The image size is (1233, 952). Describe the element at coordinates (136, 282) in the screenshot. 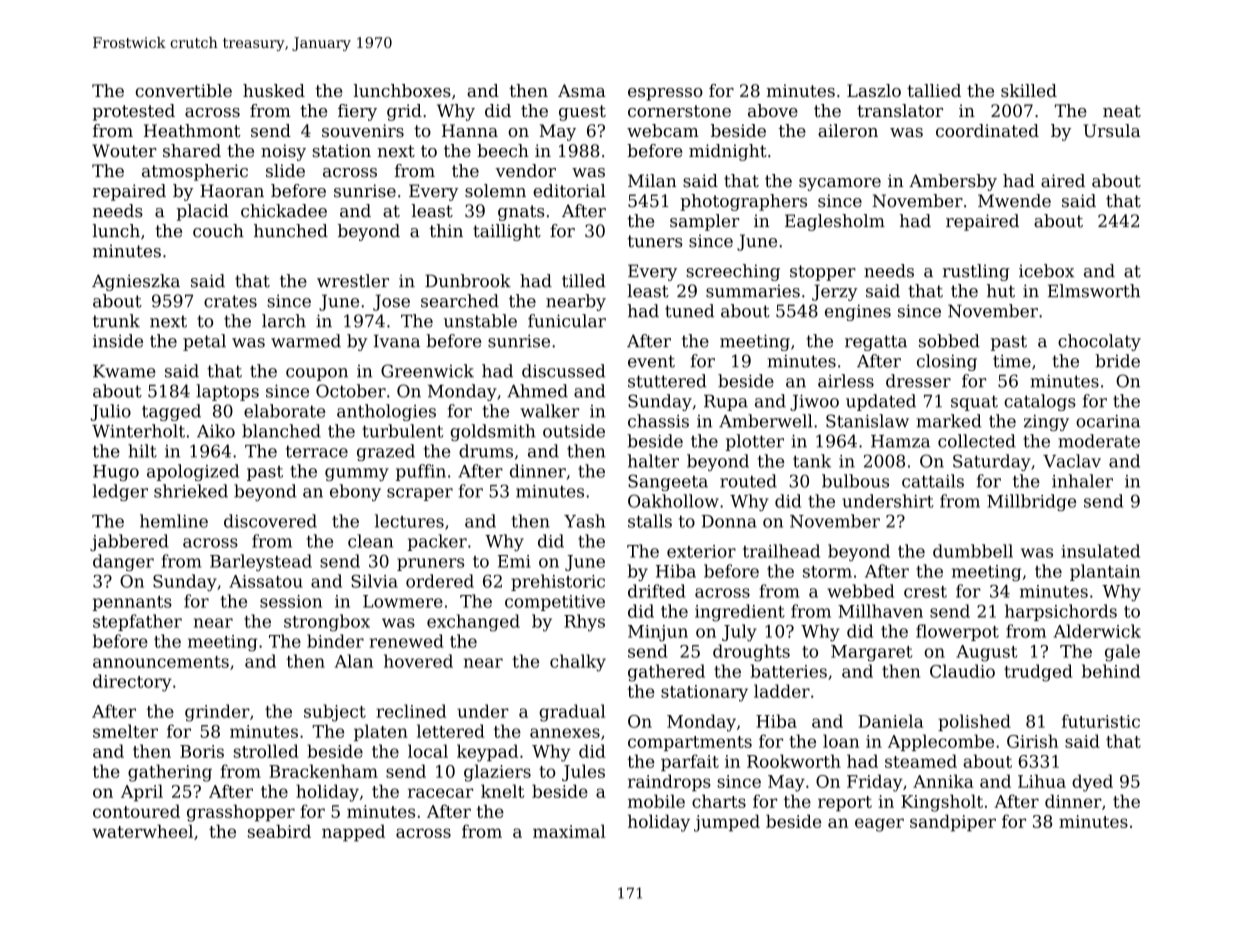

I see `Agnieszka` at that location.
